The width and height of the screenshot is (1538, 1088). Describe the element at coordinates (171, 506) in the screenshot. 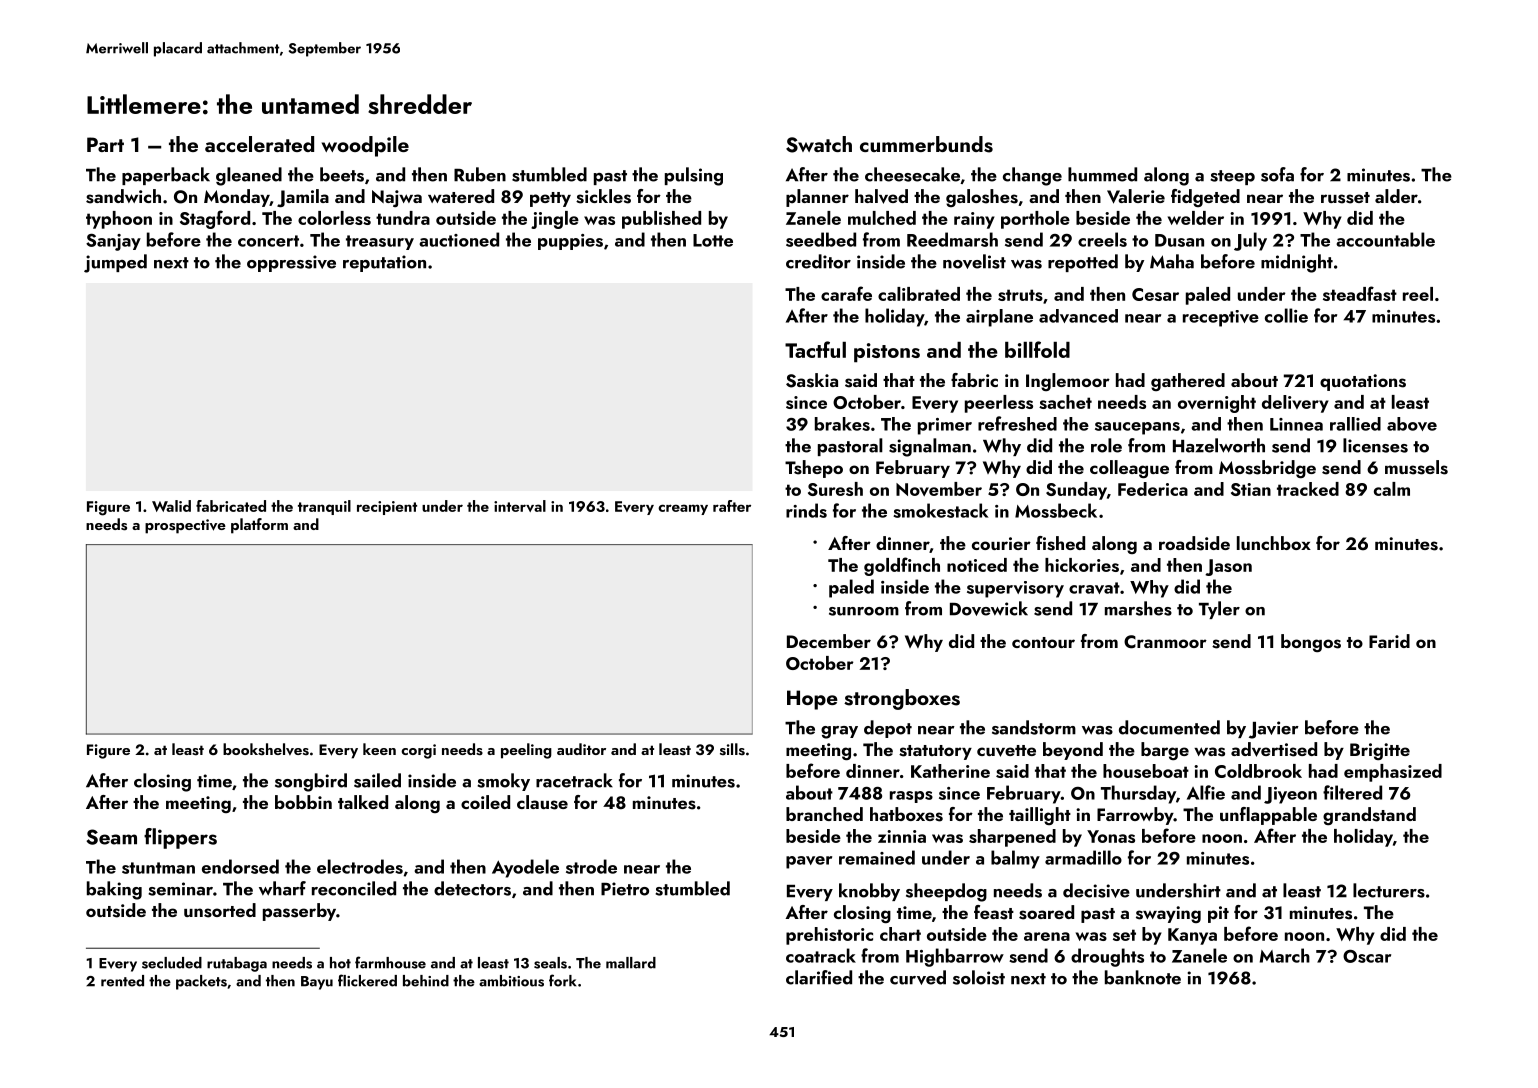

I see `Walid` at that location.
